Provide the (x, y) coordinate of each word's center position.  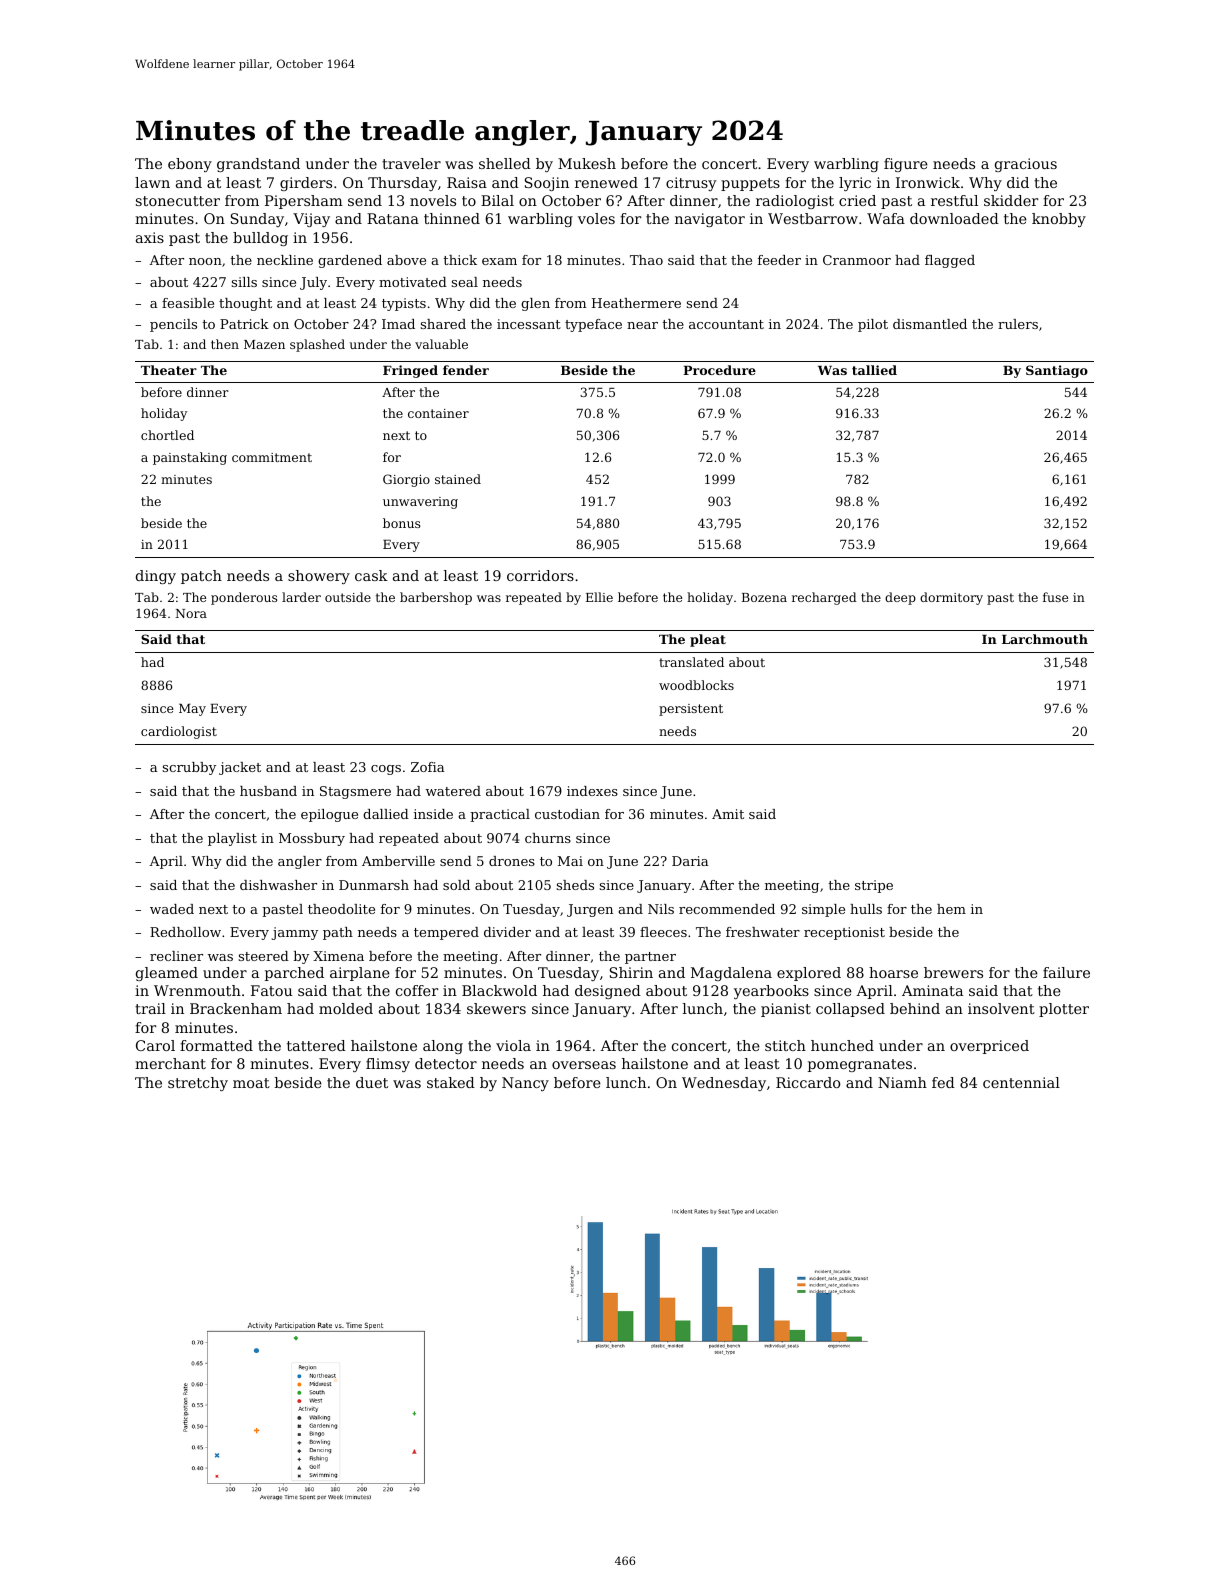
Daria (690, 861)
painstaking (190, 458)
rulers (1018, 324)
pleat (708, 640)
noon (205, 261)
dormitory (951, 598)
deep (900, 598)
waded (172, 909)
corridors (540, 575)
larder (301, 597)
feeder (779, 260)
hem (951, 909)
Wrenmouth (197, 990)
